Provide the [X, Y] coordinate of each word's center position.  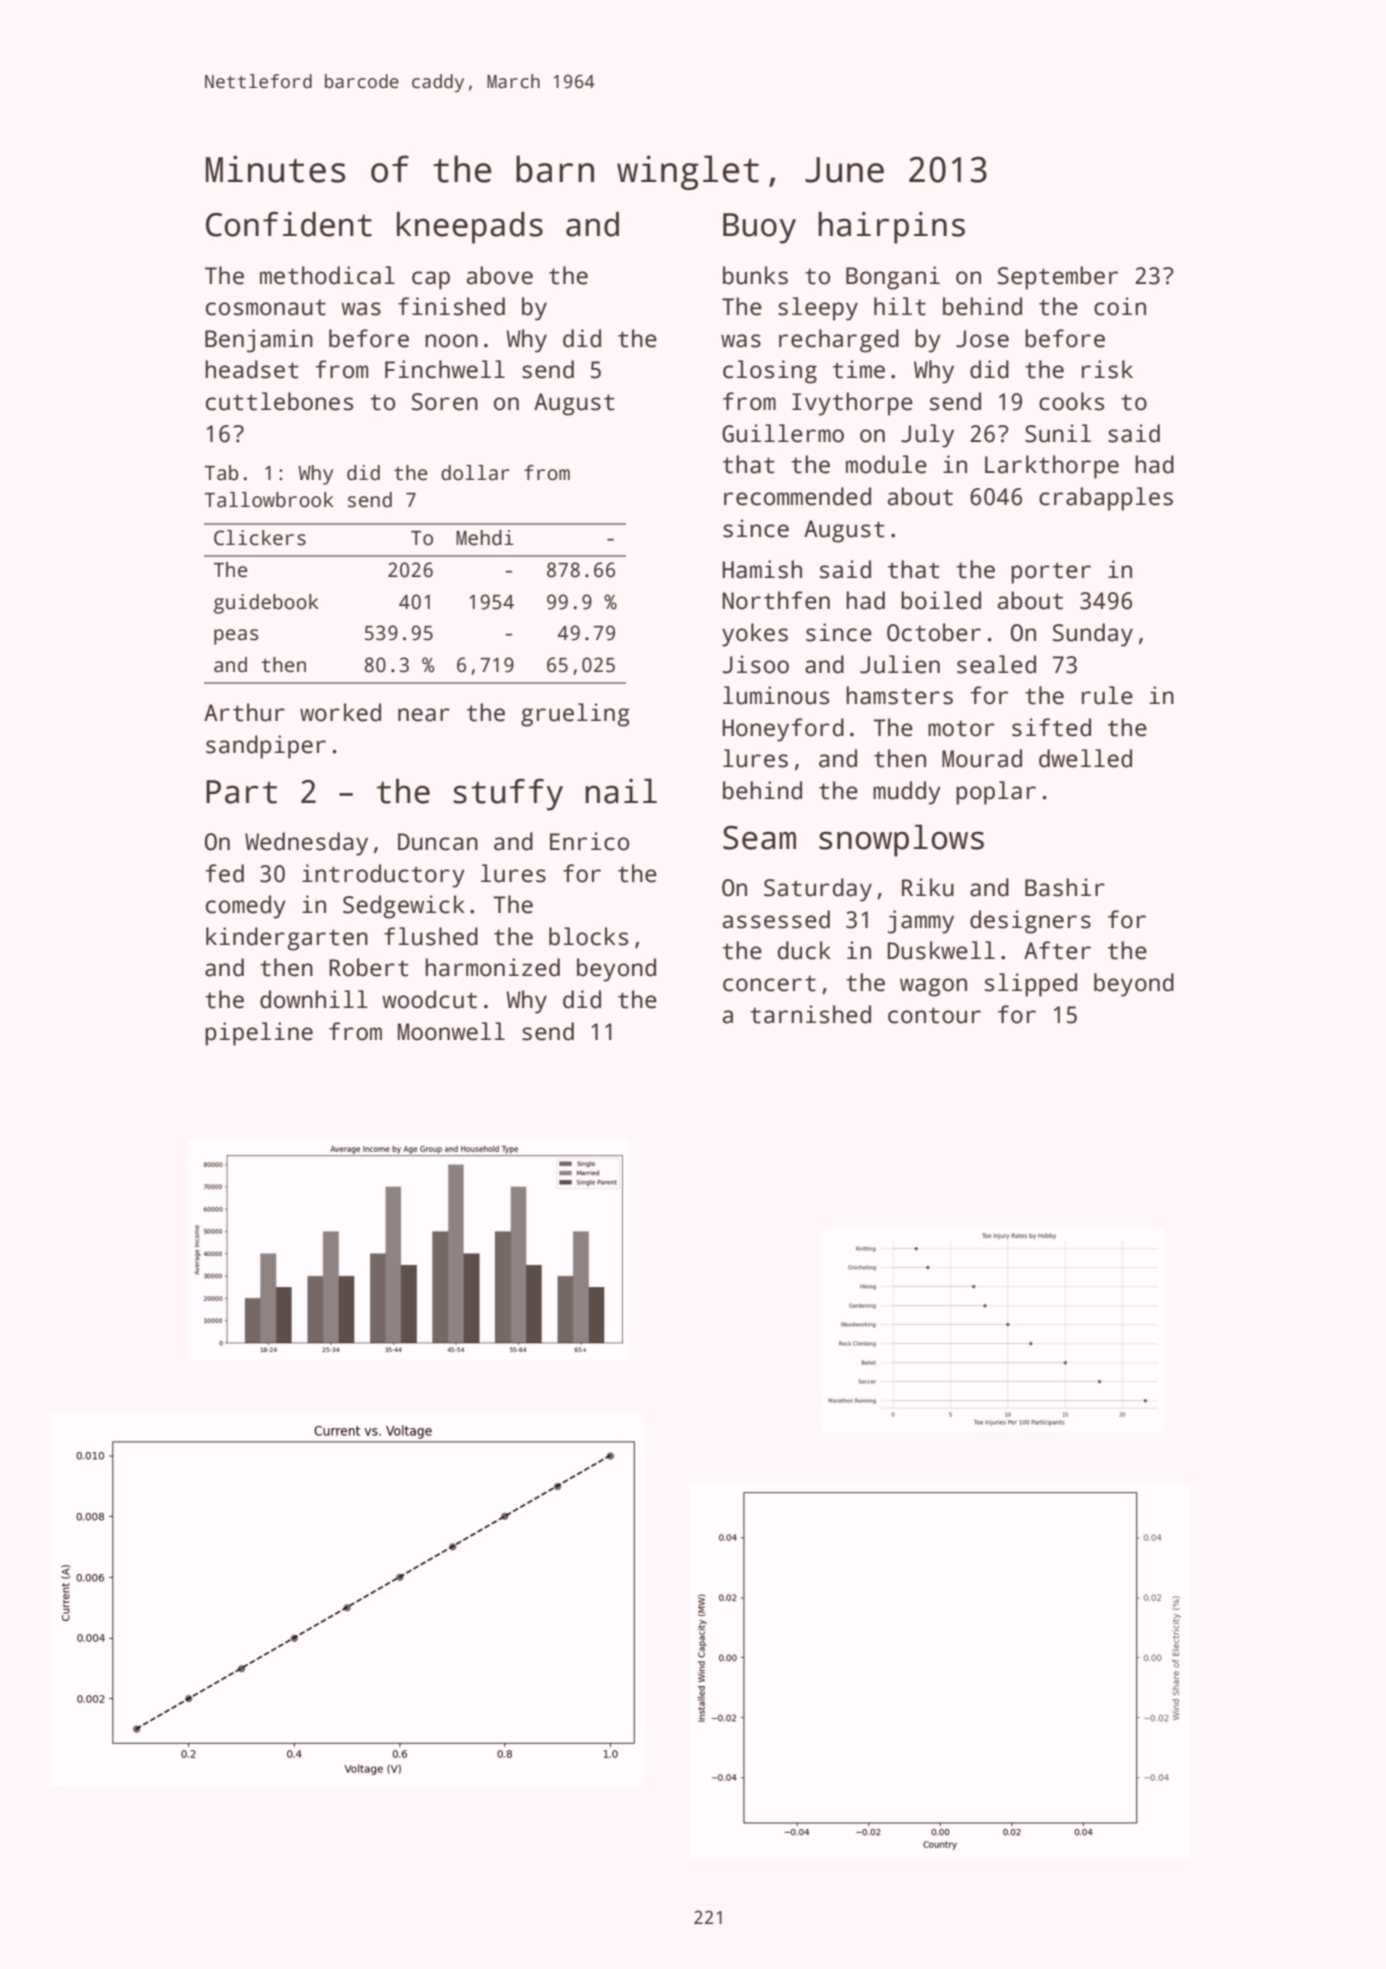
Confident [289, 224]
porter [1051, 573]
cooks [1071, 401]
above [500, 275]
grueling [575, 715]
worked [340, 712]
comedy [246, 907]
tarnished [810, 1014]
